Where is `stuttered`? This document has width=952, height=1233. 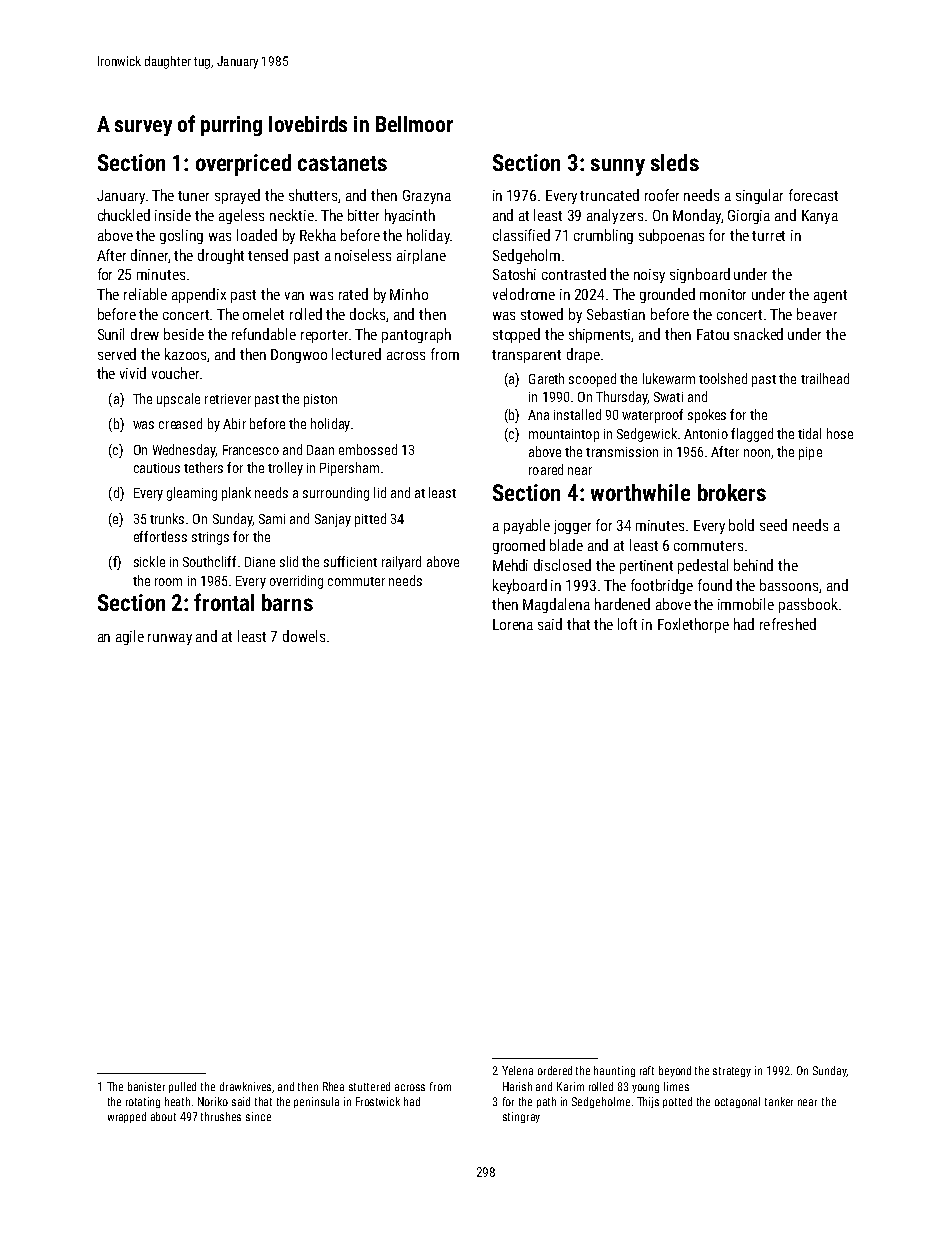 stuttered is located at coordinates (369, 1086).
